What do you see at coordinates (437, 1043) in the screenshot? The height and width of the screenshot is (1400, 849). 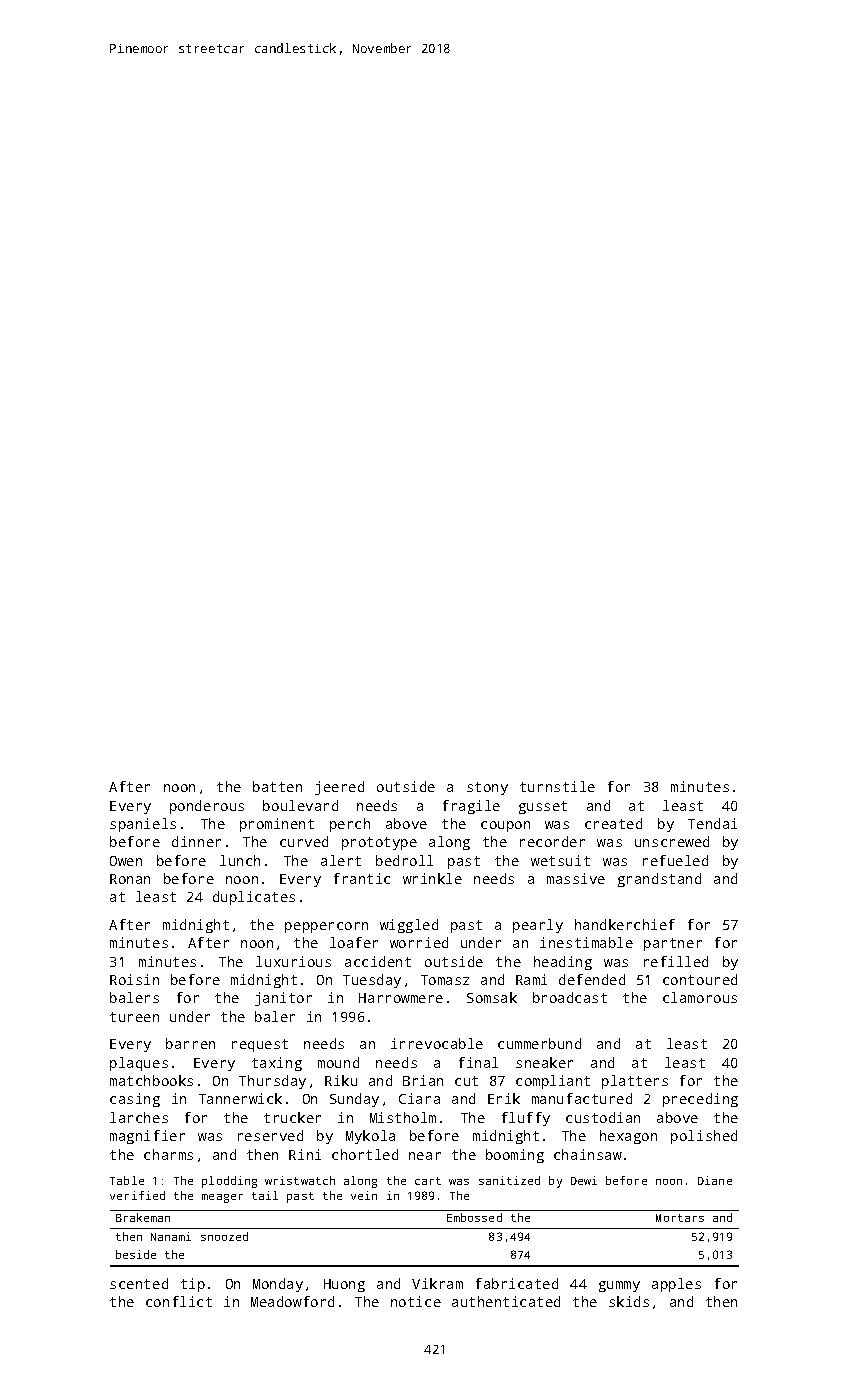 I see `irrevocable` at bounding box center [437, 1043].
